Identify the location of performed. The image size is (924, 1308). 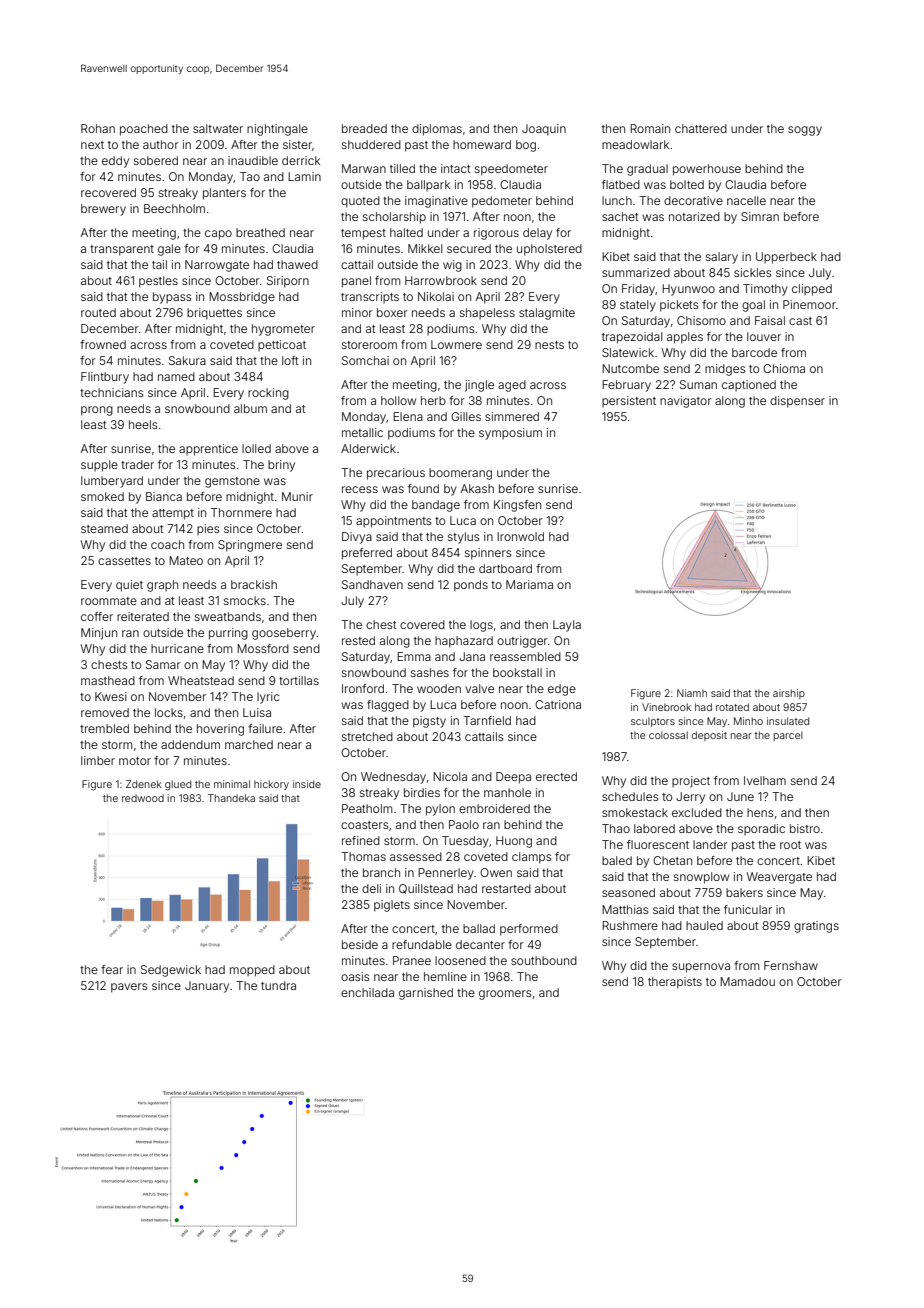
(529, 930).
